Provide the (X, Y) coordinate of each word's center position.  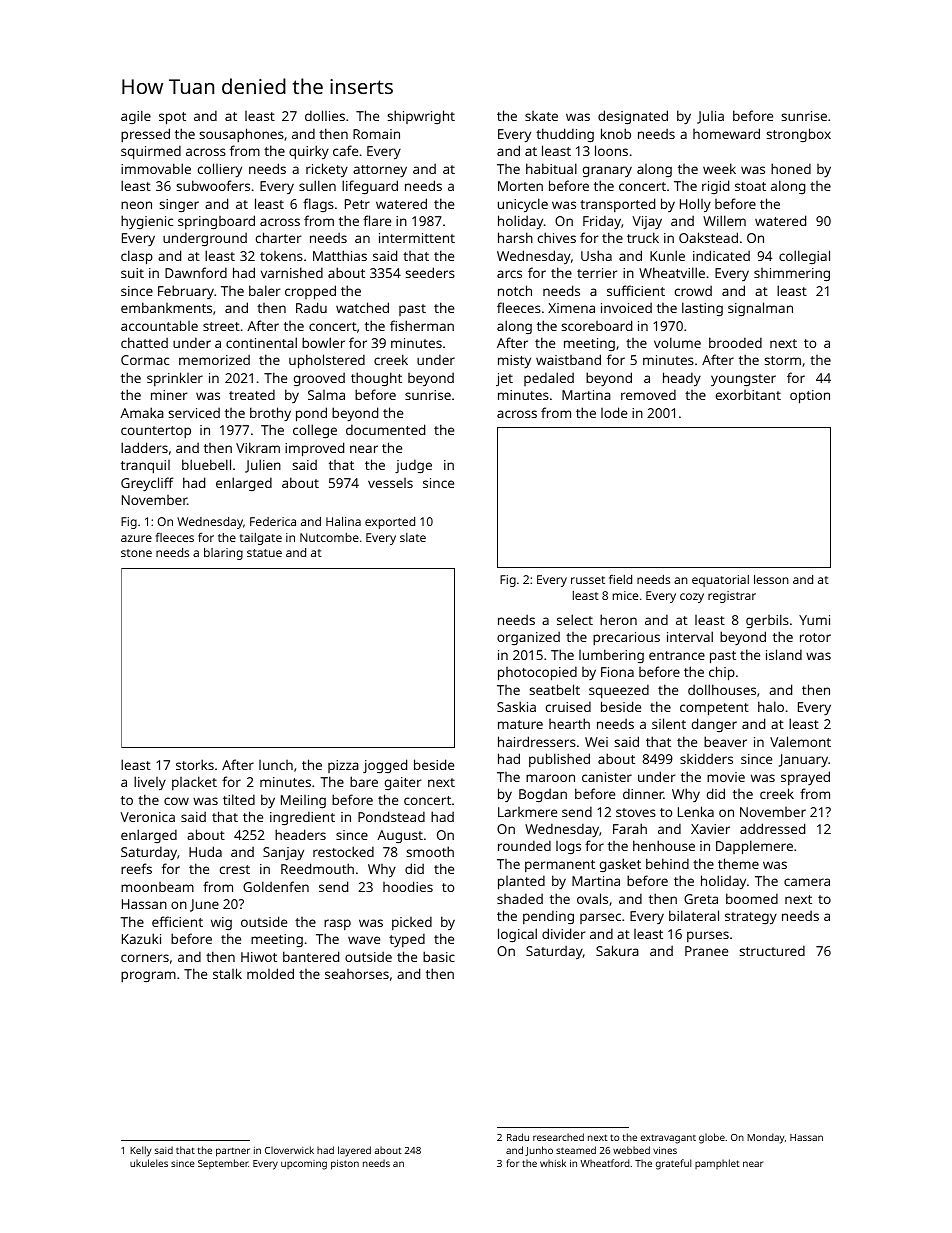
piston (345, 1165)
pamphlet (717, 1164)
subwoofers (213, 185)
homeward (726, 133)
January (803, 760)
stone (136, 553)
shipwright (421, 117)
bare (364, 781)
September (223, 1164)
